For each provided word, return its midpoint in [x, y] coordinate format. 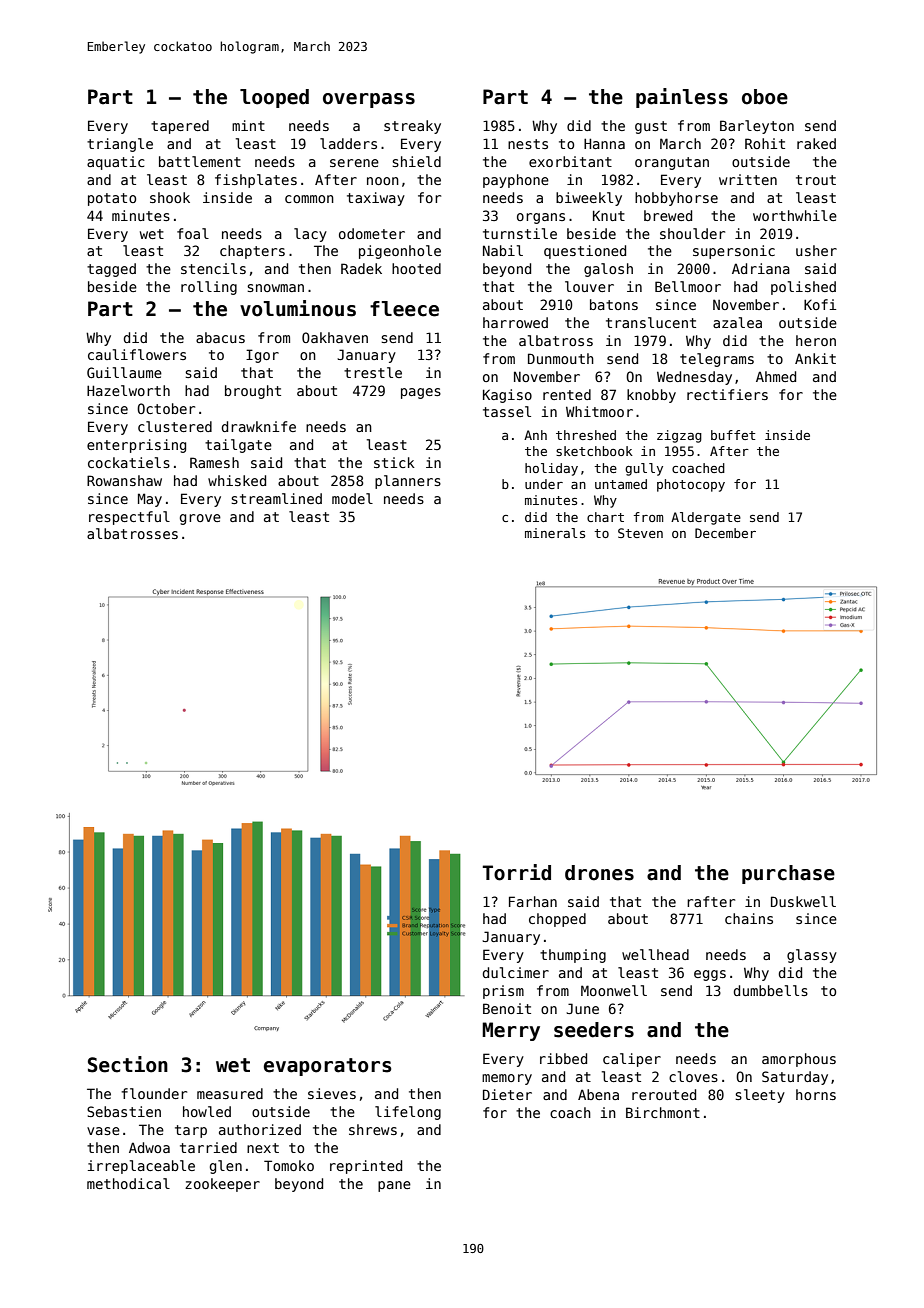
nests [528, 144]
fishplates [256, 181]
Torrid [517, 872]
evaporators [327, 1067]
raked [816, 143]
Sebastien [124, 1111]
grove [200, 519]
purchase [788, 874]
